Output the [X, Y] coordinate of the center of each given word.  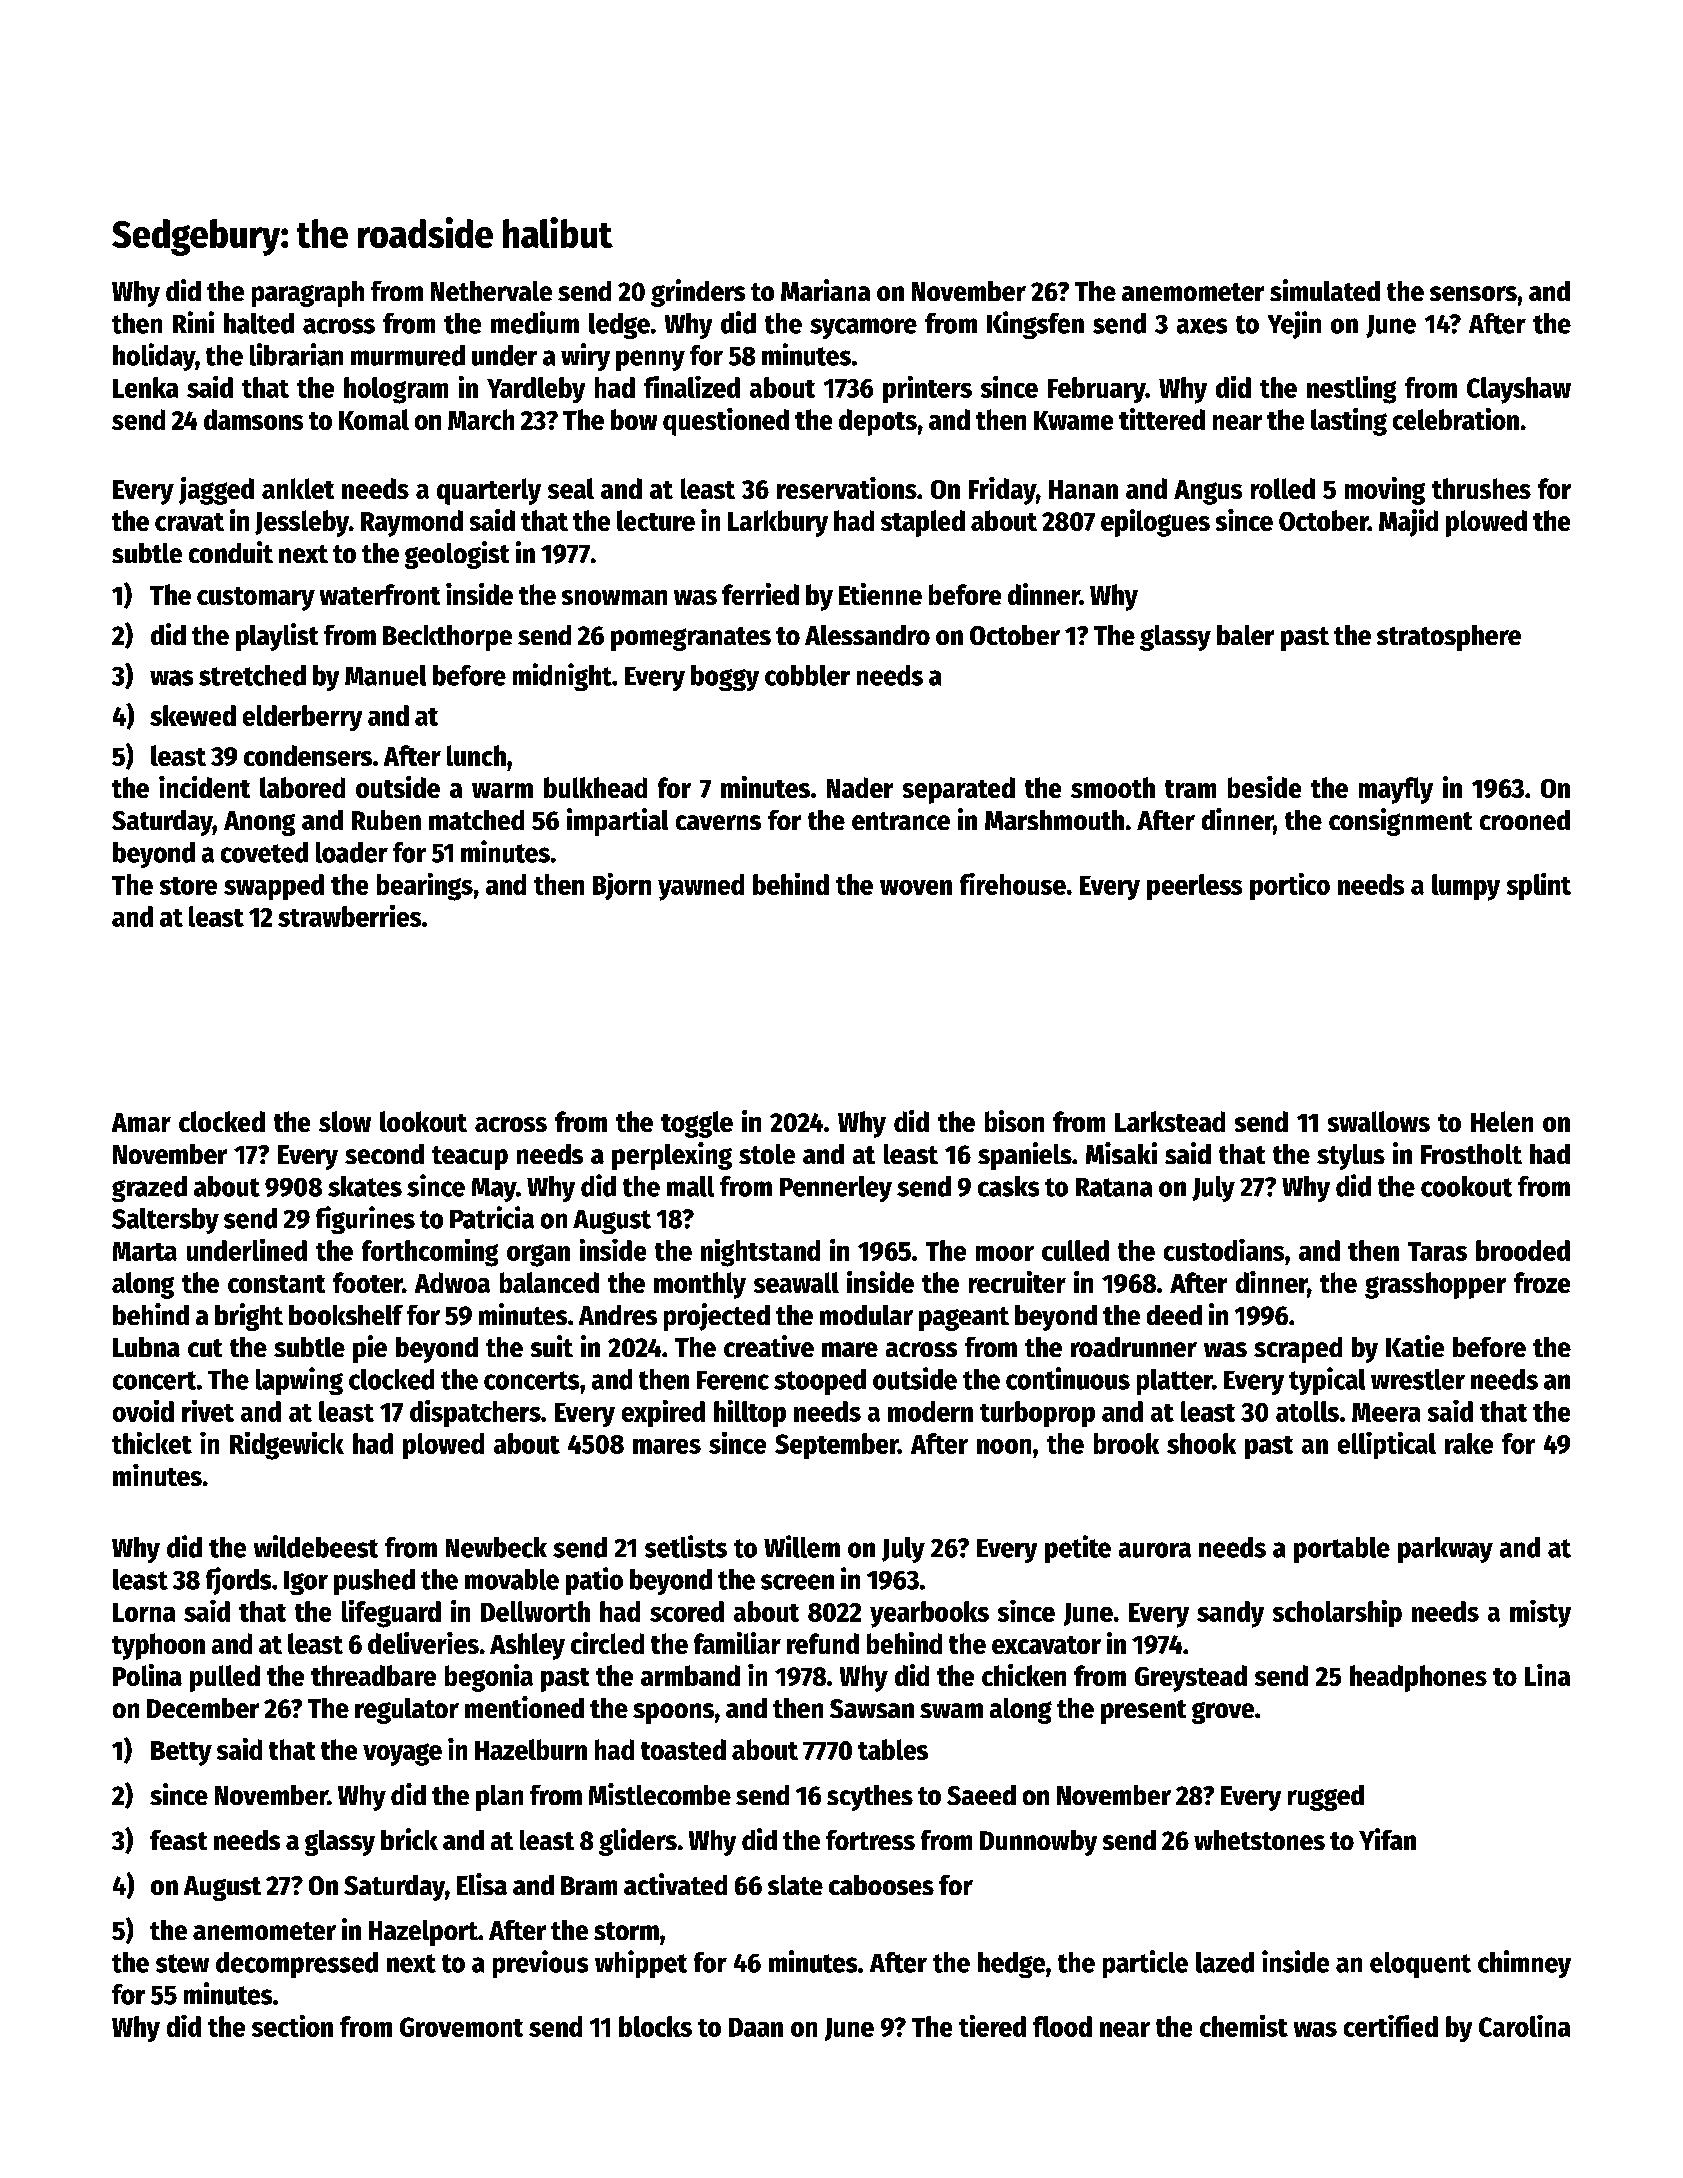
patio [594, 1581]
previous [540, 1964]
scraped [1298, 1350]
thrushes [1481, 488]
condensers [308, 755]
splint [1539, 886]
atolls [1307, 1411]
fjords [238, 1581]
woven [916, 887]
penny [650, 360]
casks [1008, 1186]
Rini [193, 322]
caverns [718, 822]
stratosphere [1449, 638]
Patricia [492, 1217]
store [188, 886]
